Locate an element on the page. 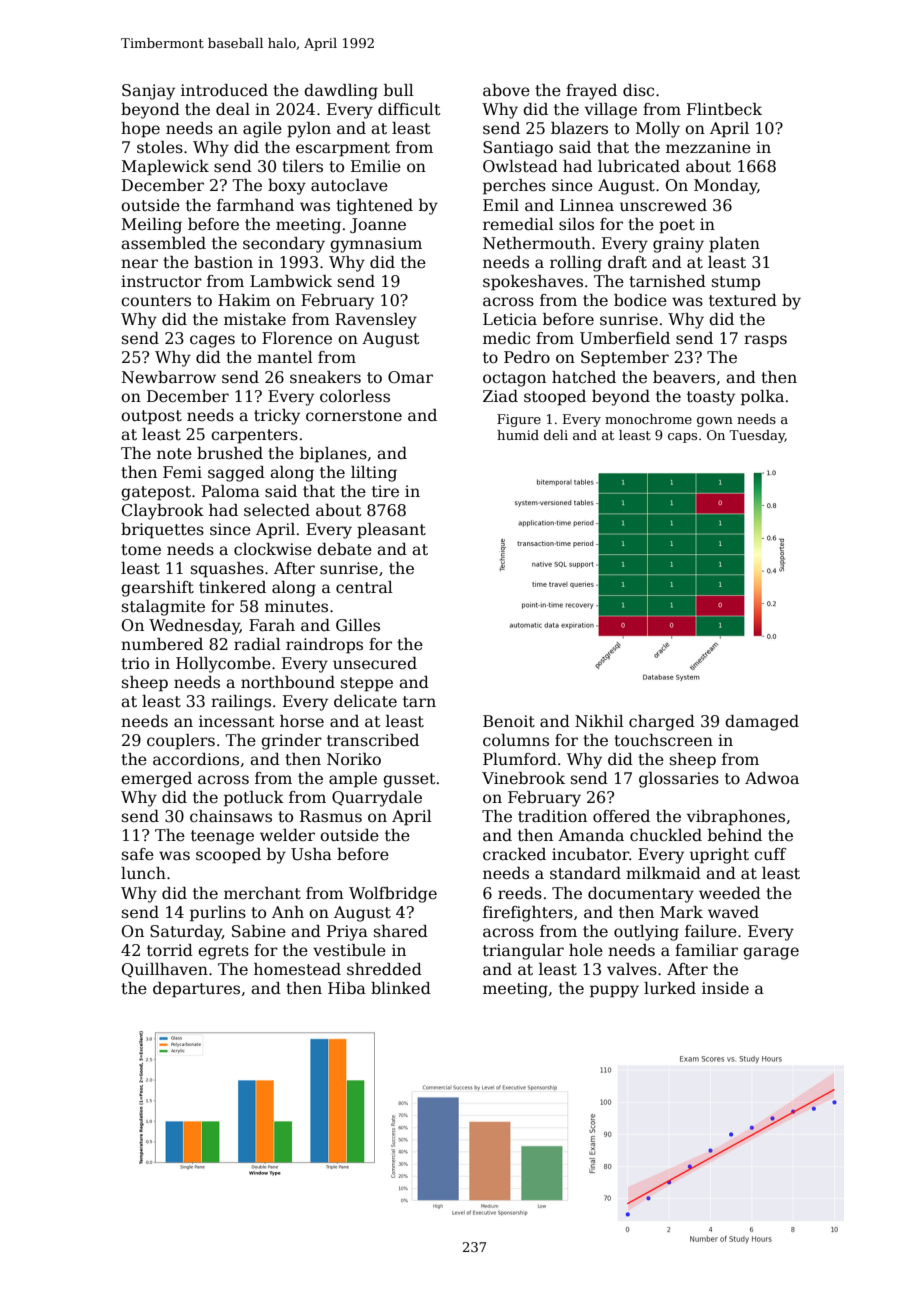 This page has width=924, height=1308. damaged is located at coordinates (762, 723).
